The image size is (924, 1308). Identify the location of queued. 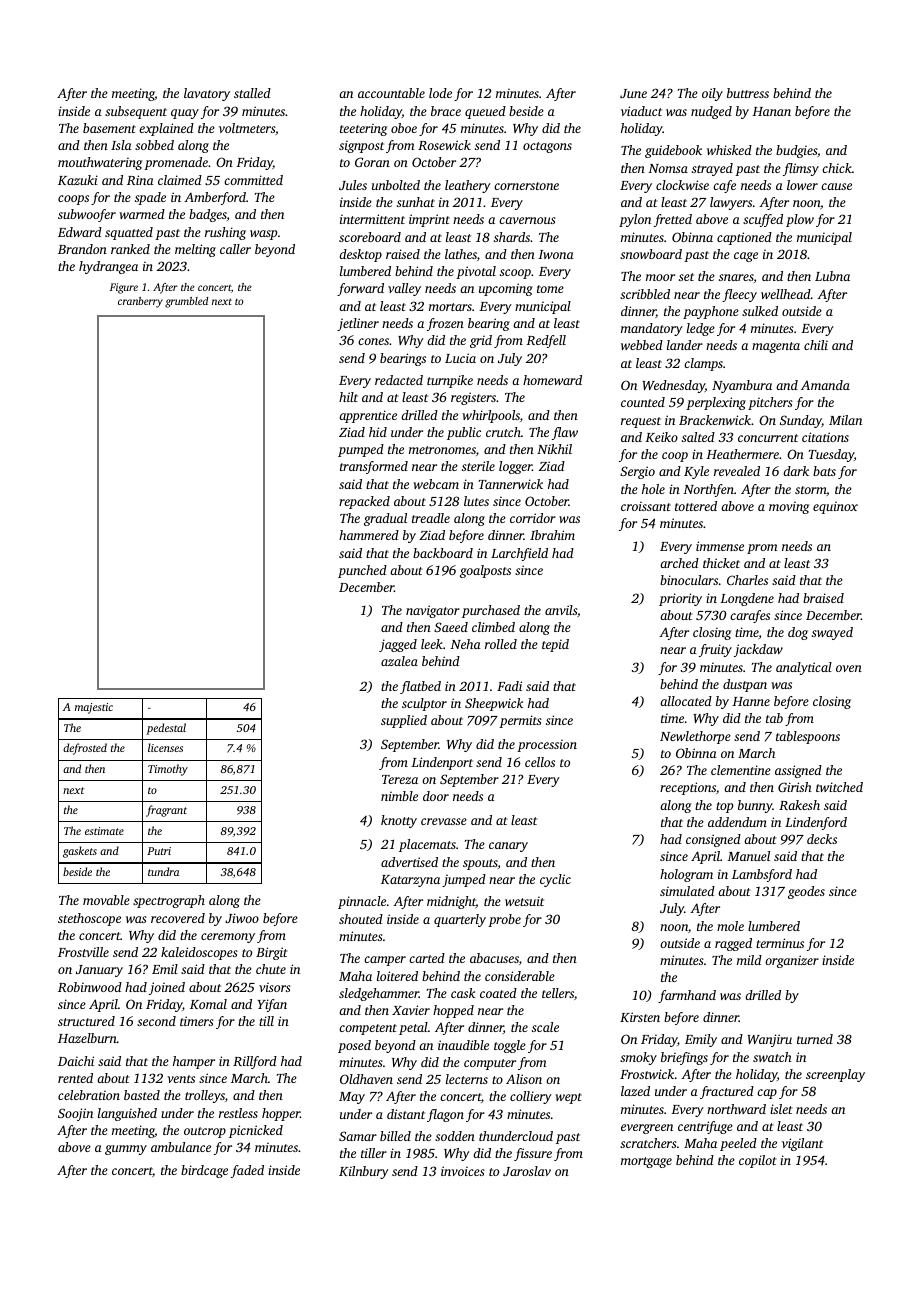
(485, 112).
